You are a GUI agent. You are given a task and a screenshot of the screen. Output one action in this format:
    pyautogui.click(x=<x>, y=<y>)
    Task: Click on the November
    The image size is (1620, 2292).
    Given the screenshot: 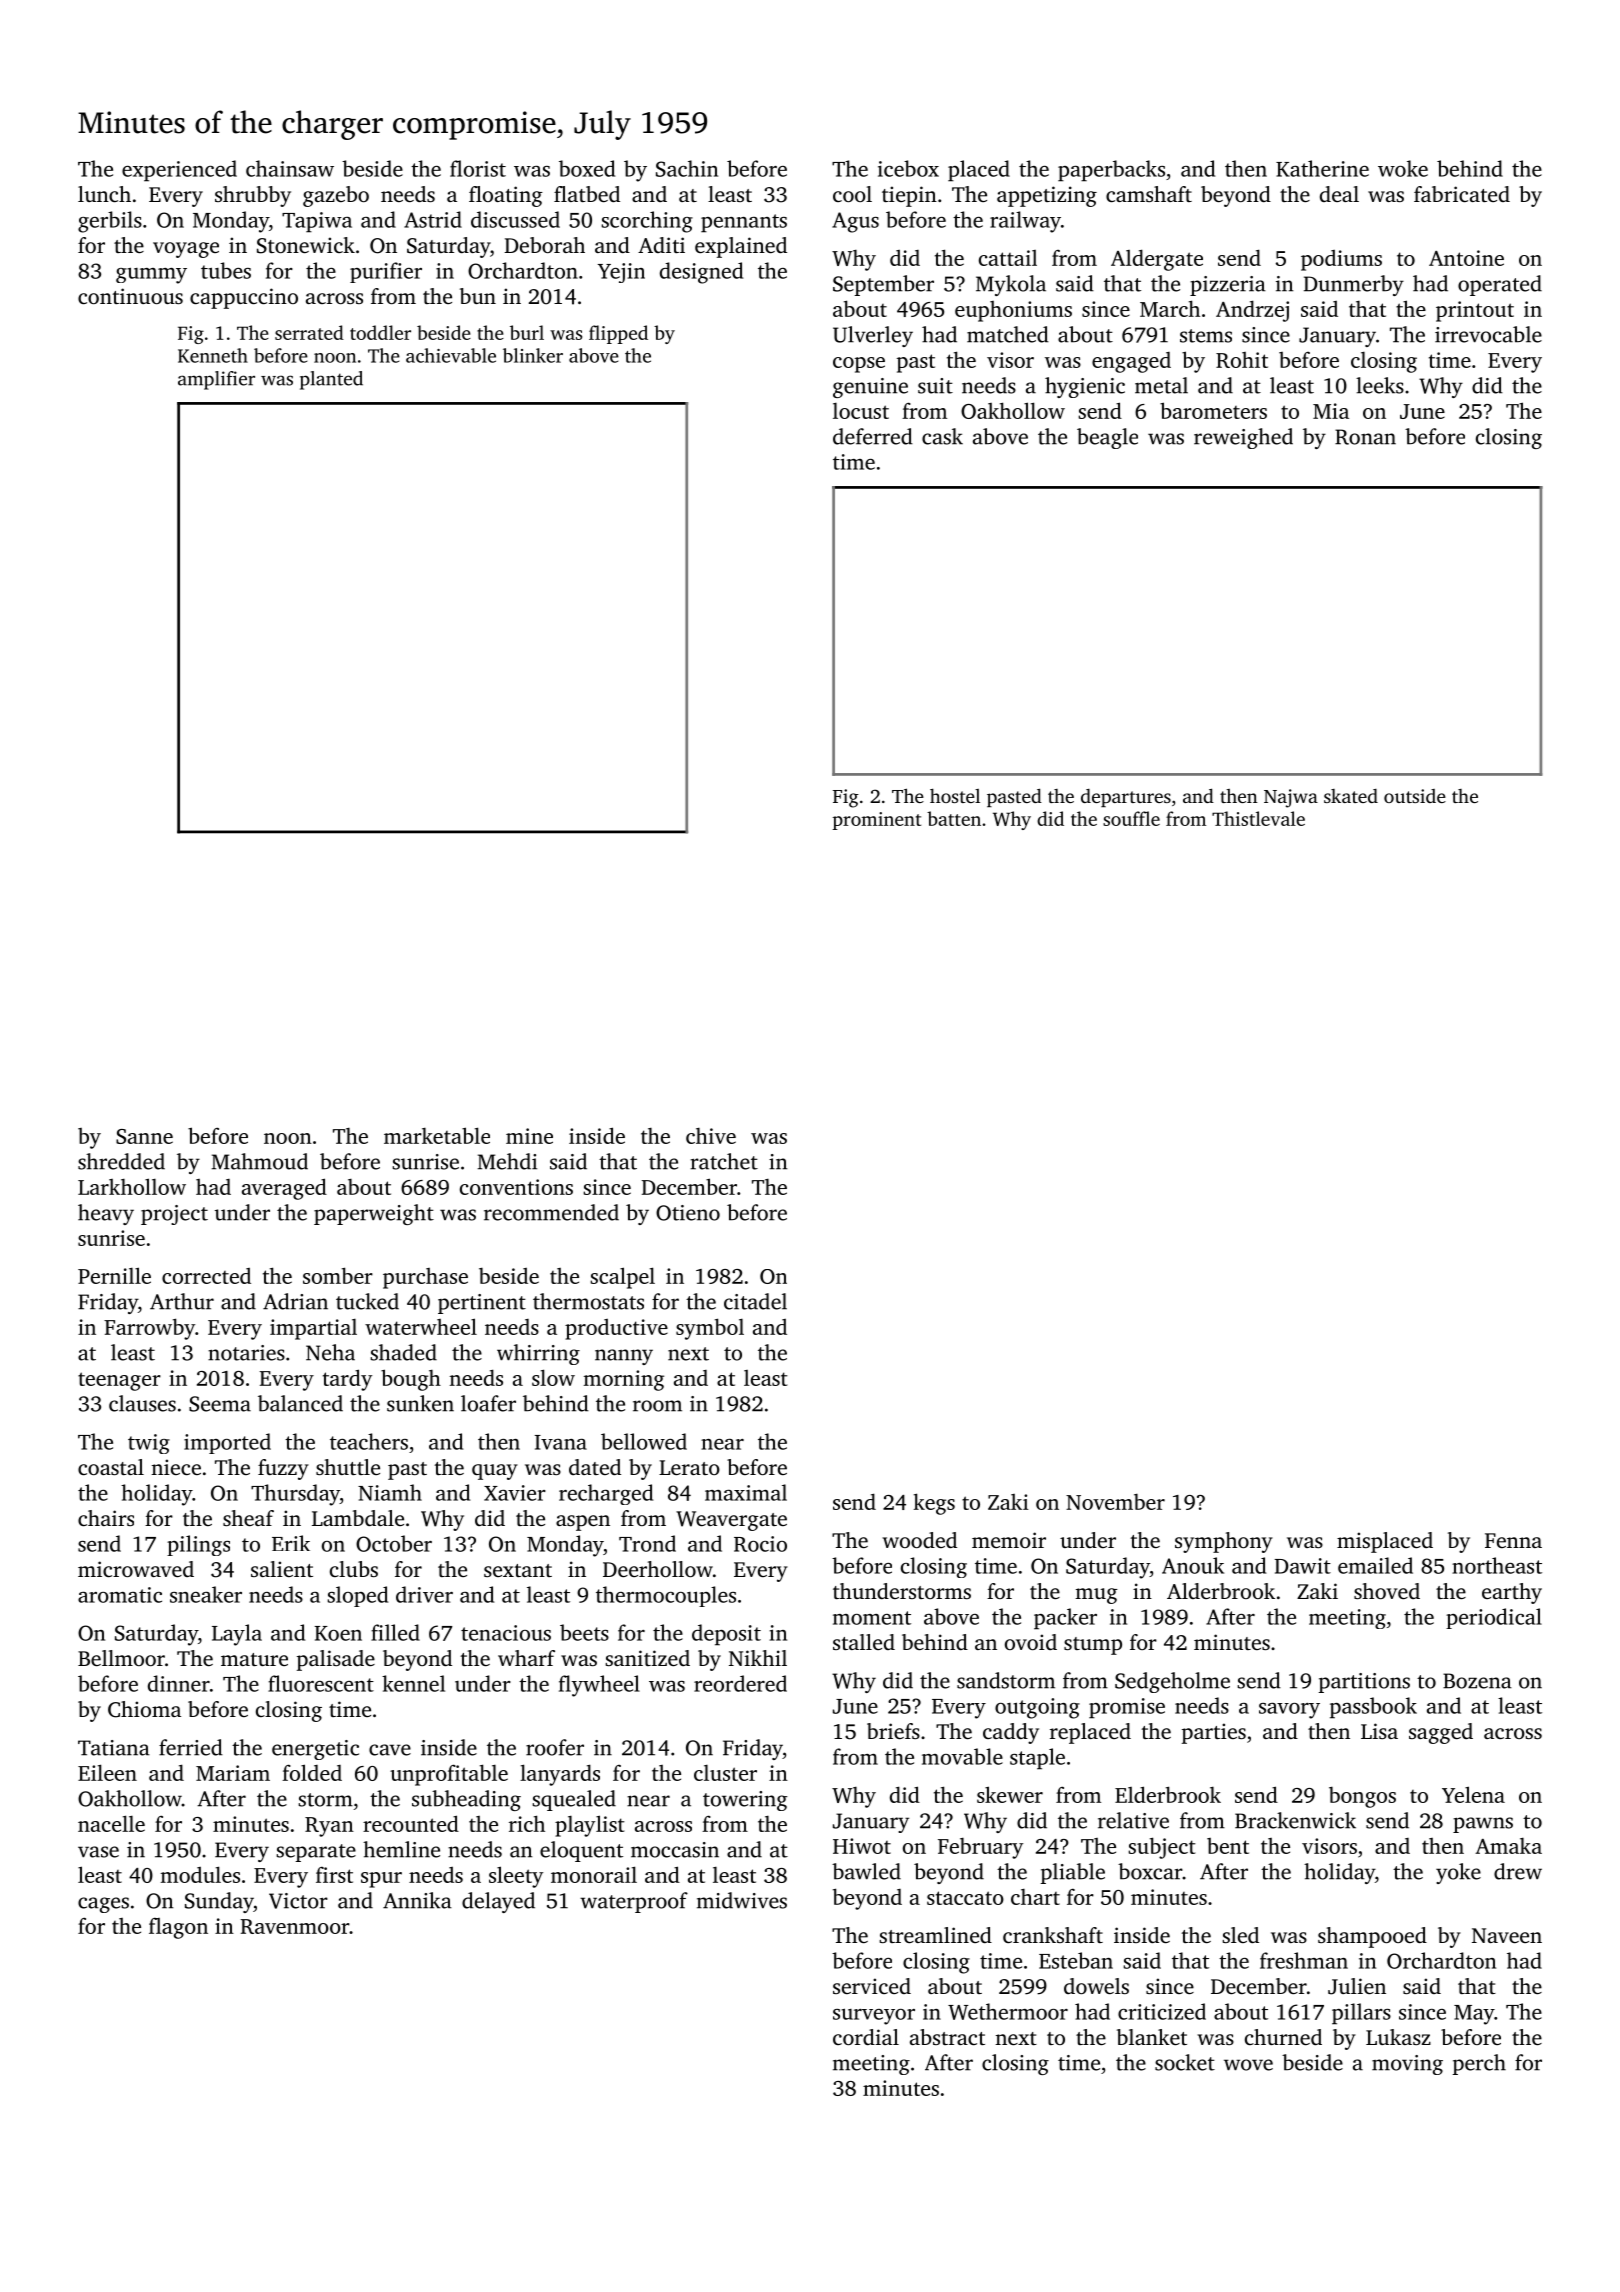 What is the action you would take?
    pyautogui.click(x=1115, y=1502)
